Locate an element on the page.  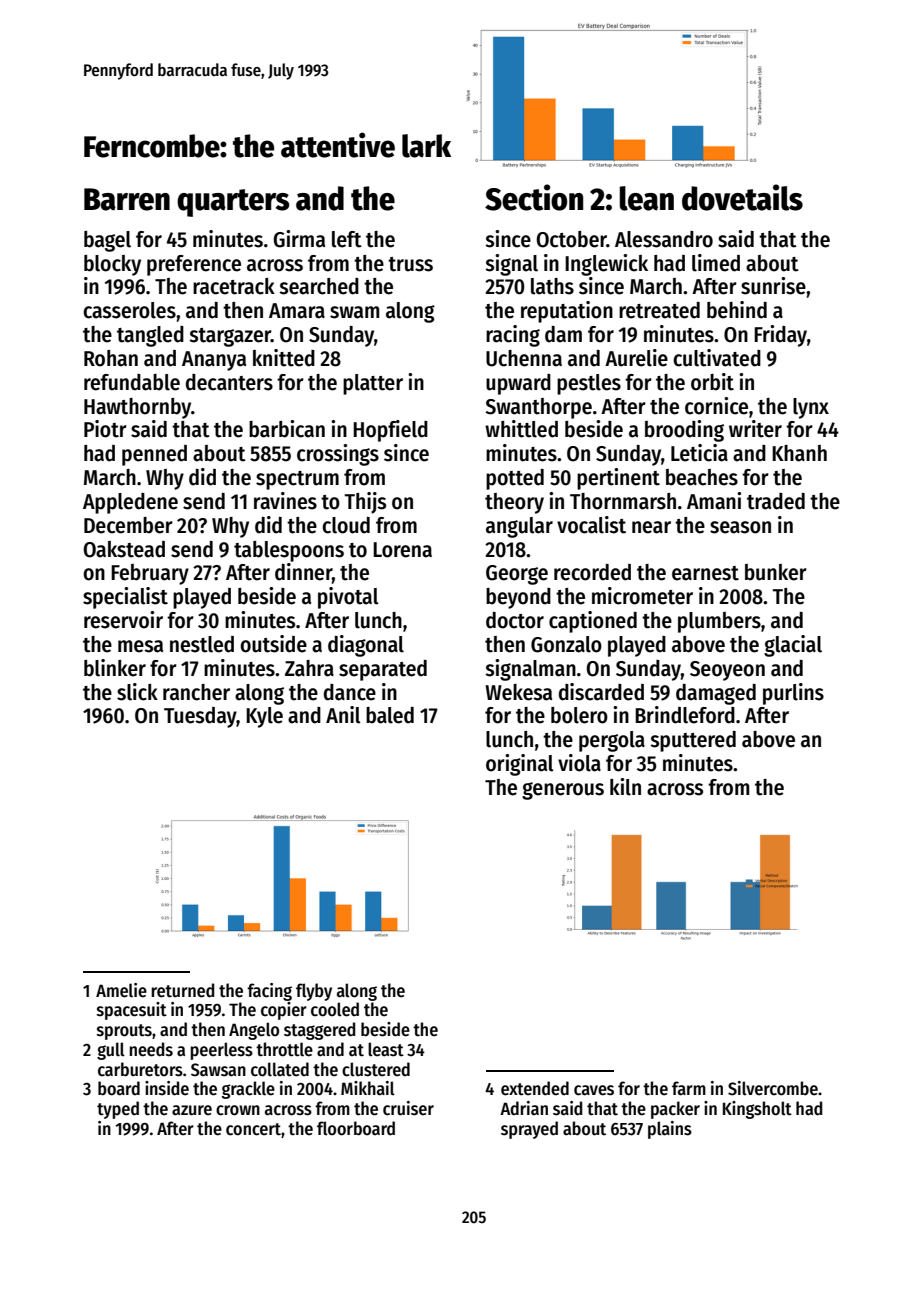
returned is located at coordinates (183, 990).
